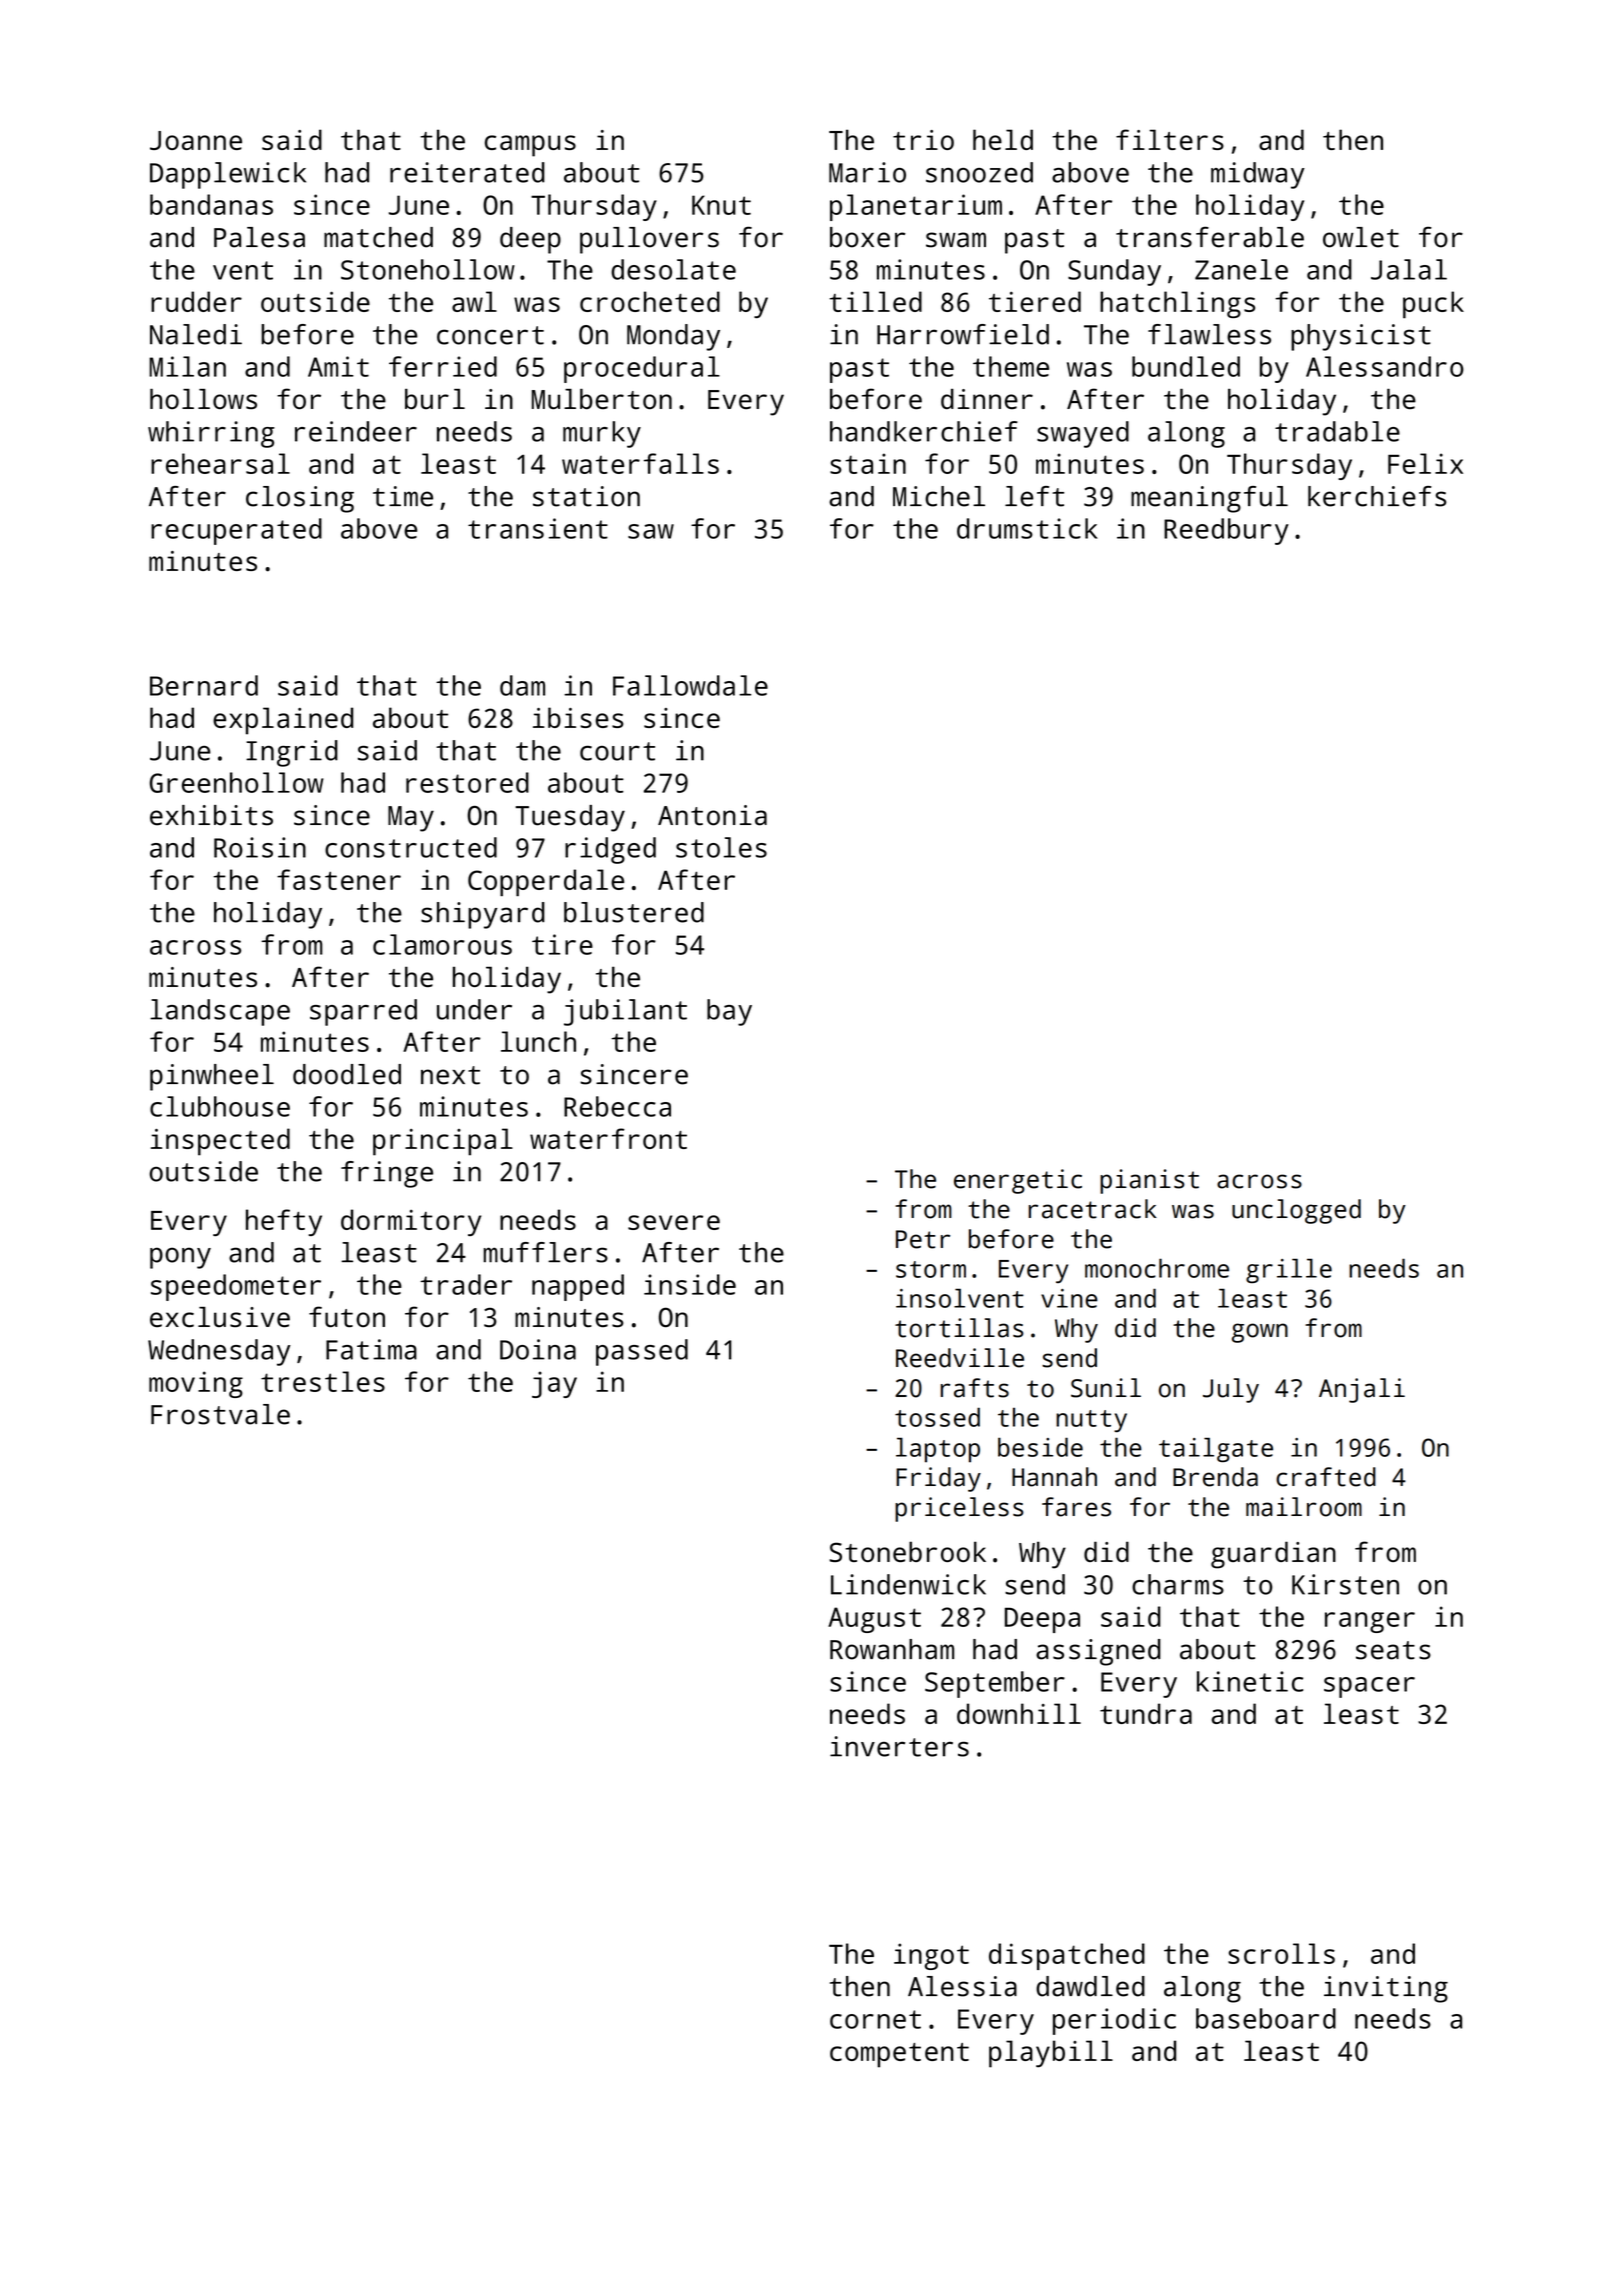  I want to click on fringe, so click(387, 1174).
